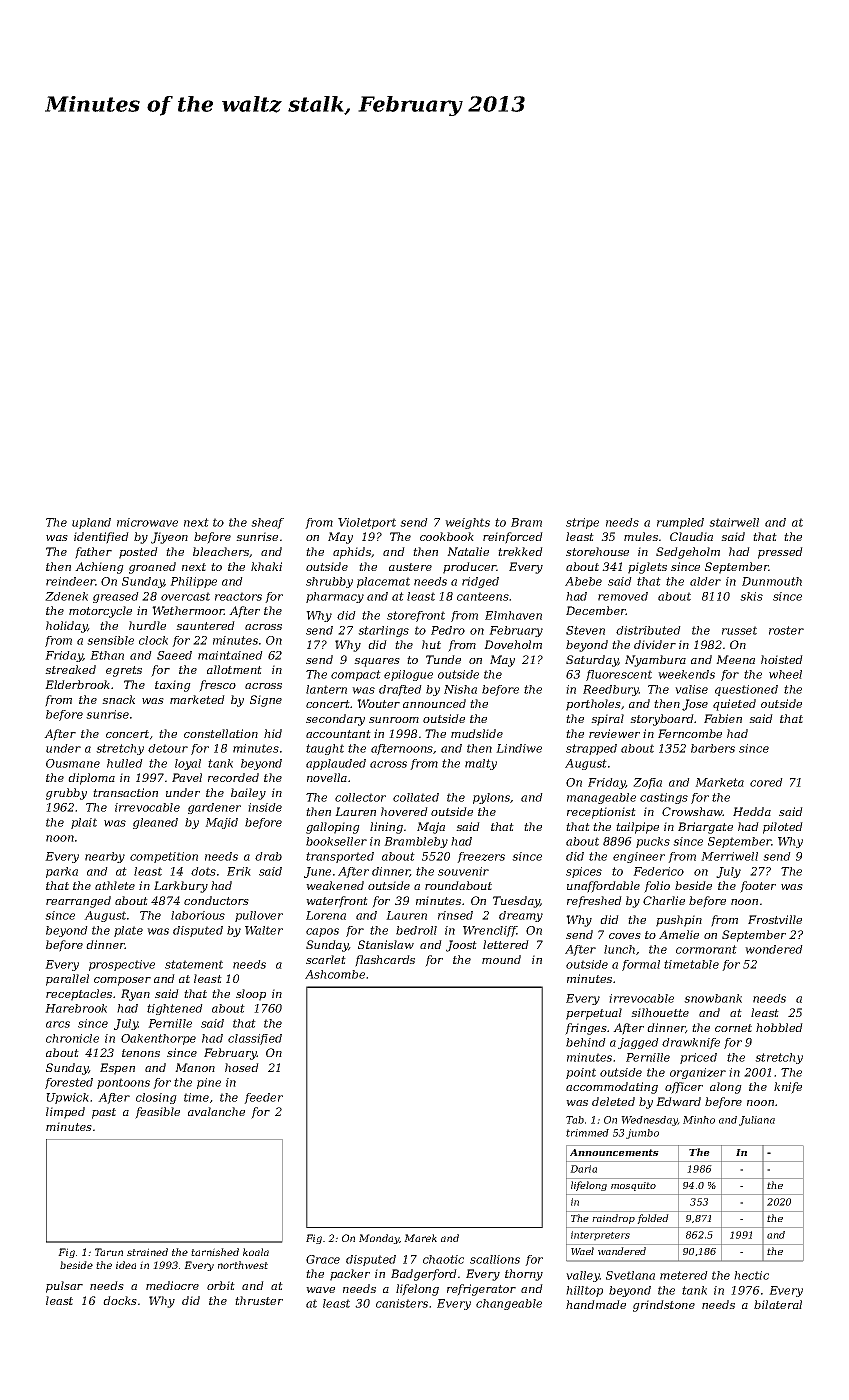  What do you see at coordinates (256, 1252) in the document?
I see `koala` at bounding box center [256, 1252].
